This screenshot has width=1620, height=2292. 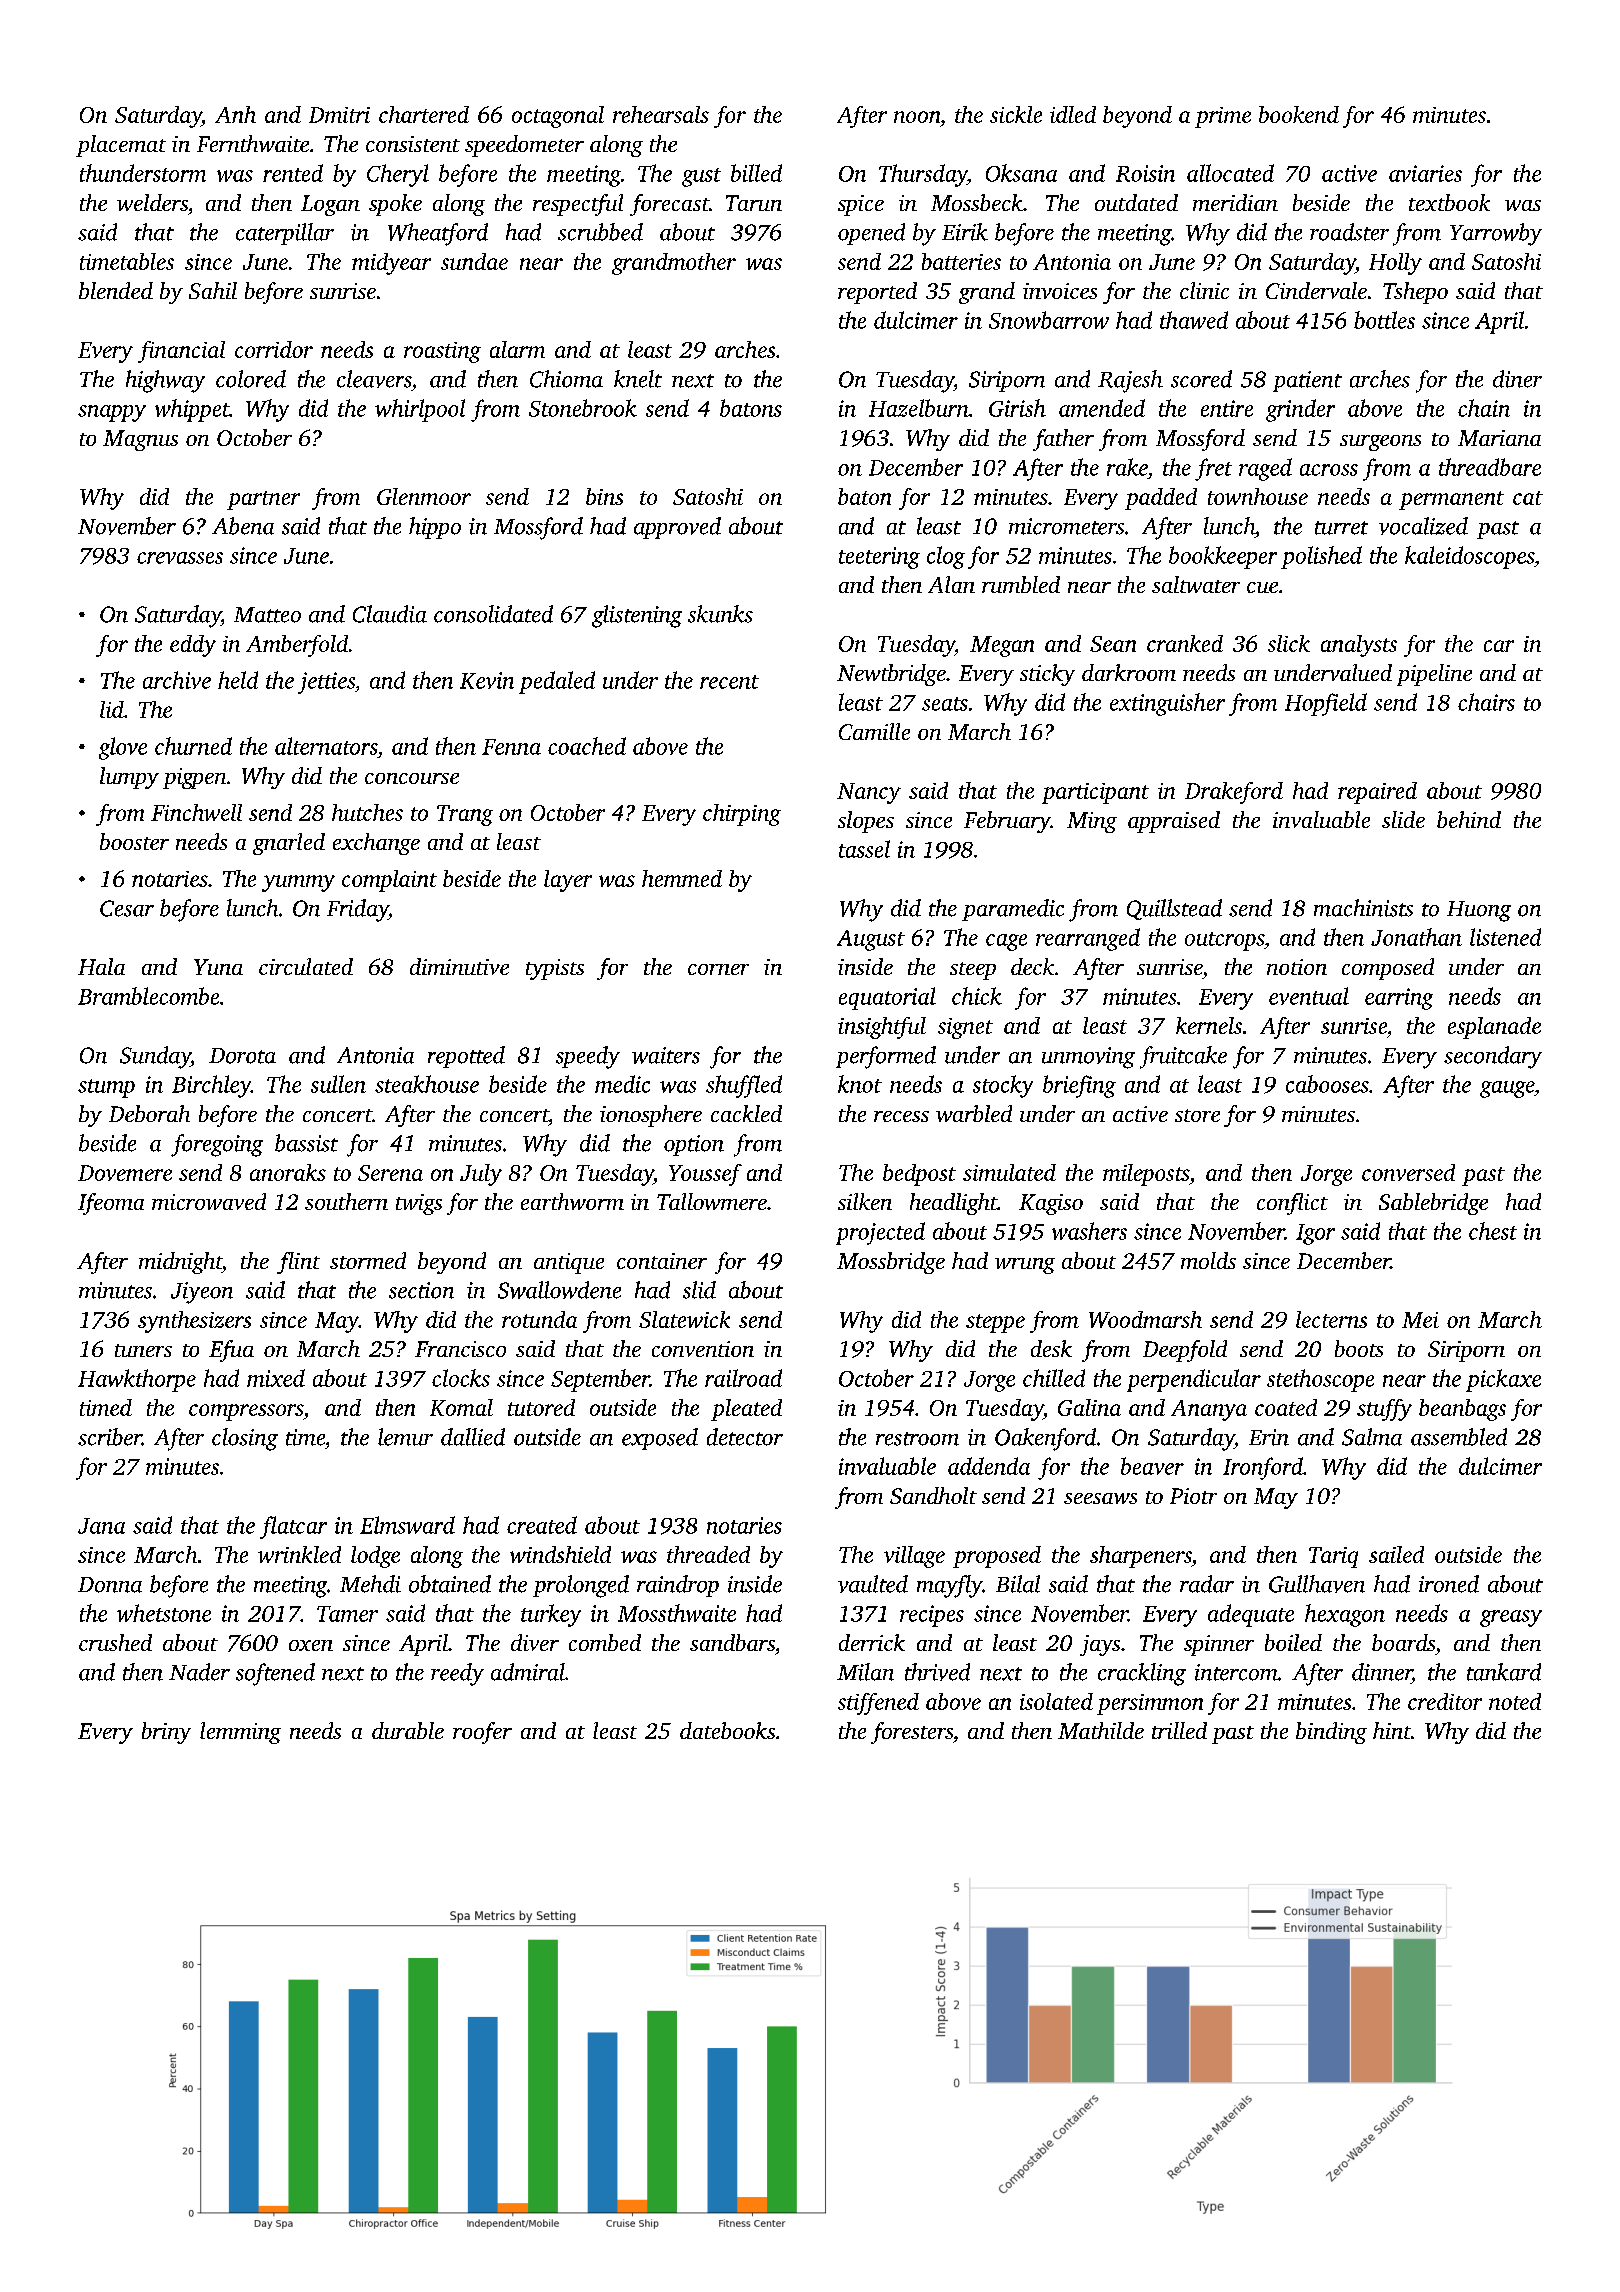 What do you see at coordinates (193, 646) in the screenshot?
I see `eddy` at bounding box center [193, 646].
